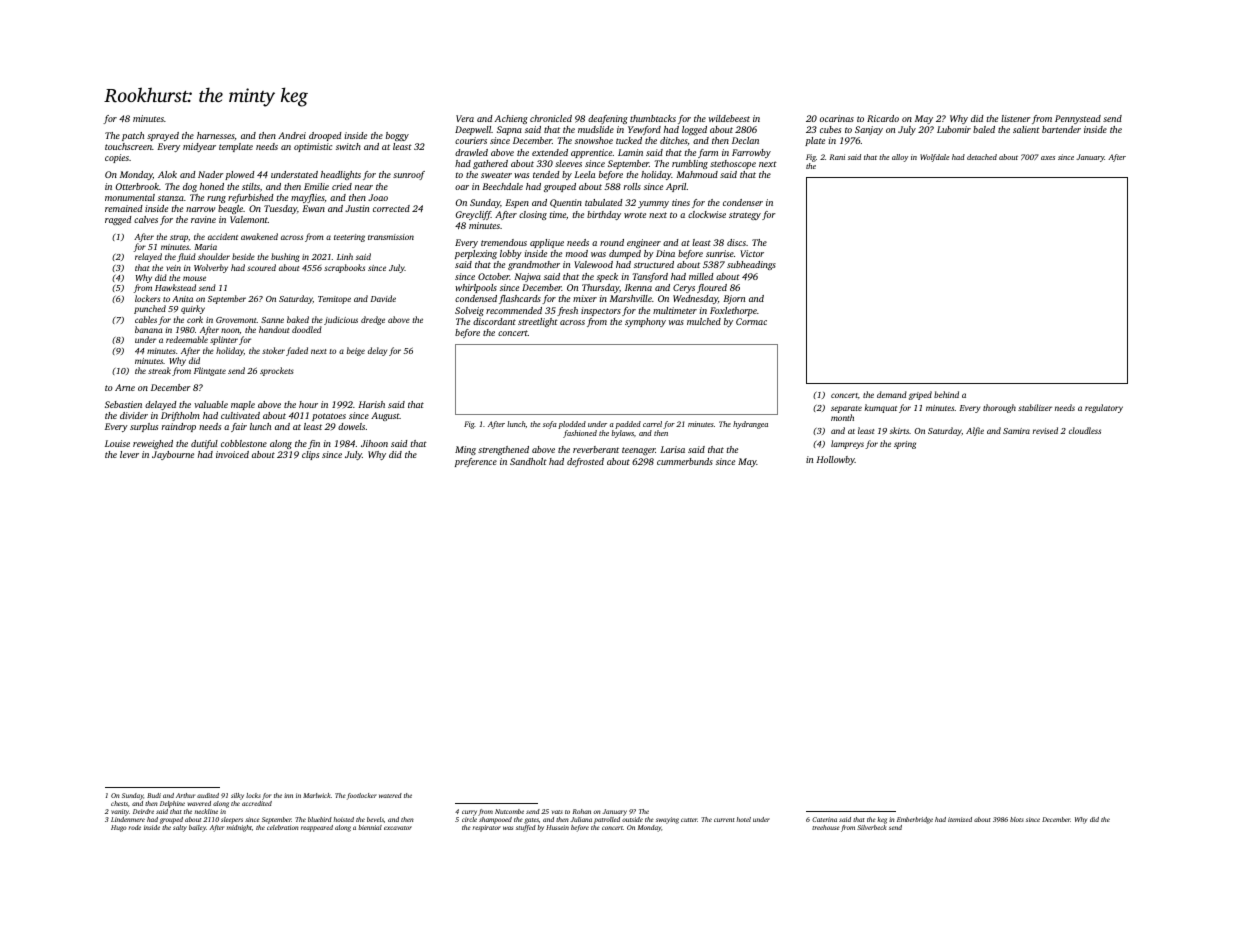  Describe the element at coordinates (308, 404) in the screenshot. I see `hour` at that location.
